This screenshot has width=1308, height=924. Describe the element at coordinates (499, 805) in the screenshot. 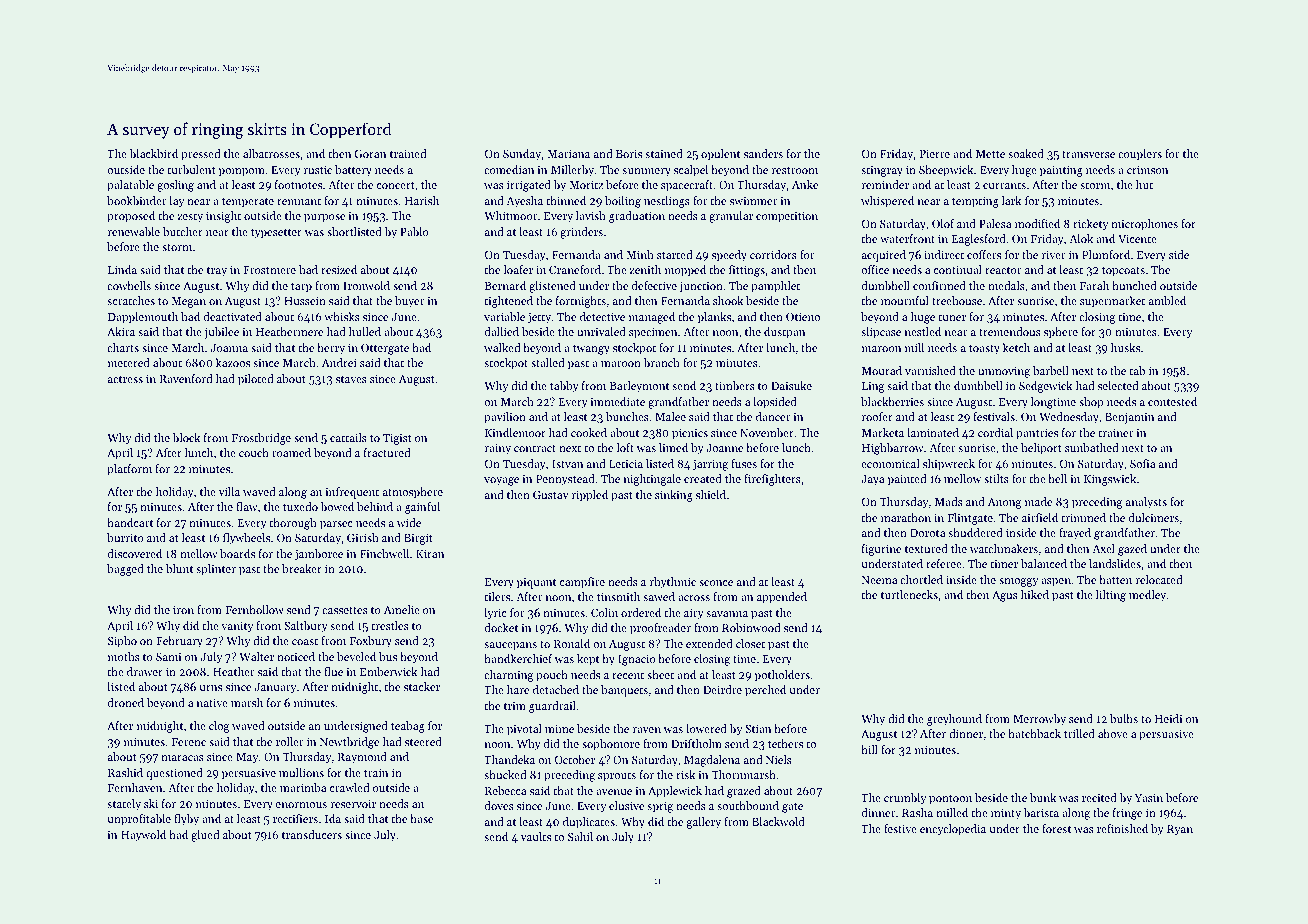

I see `doves` at that location.
